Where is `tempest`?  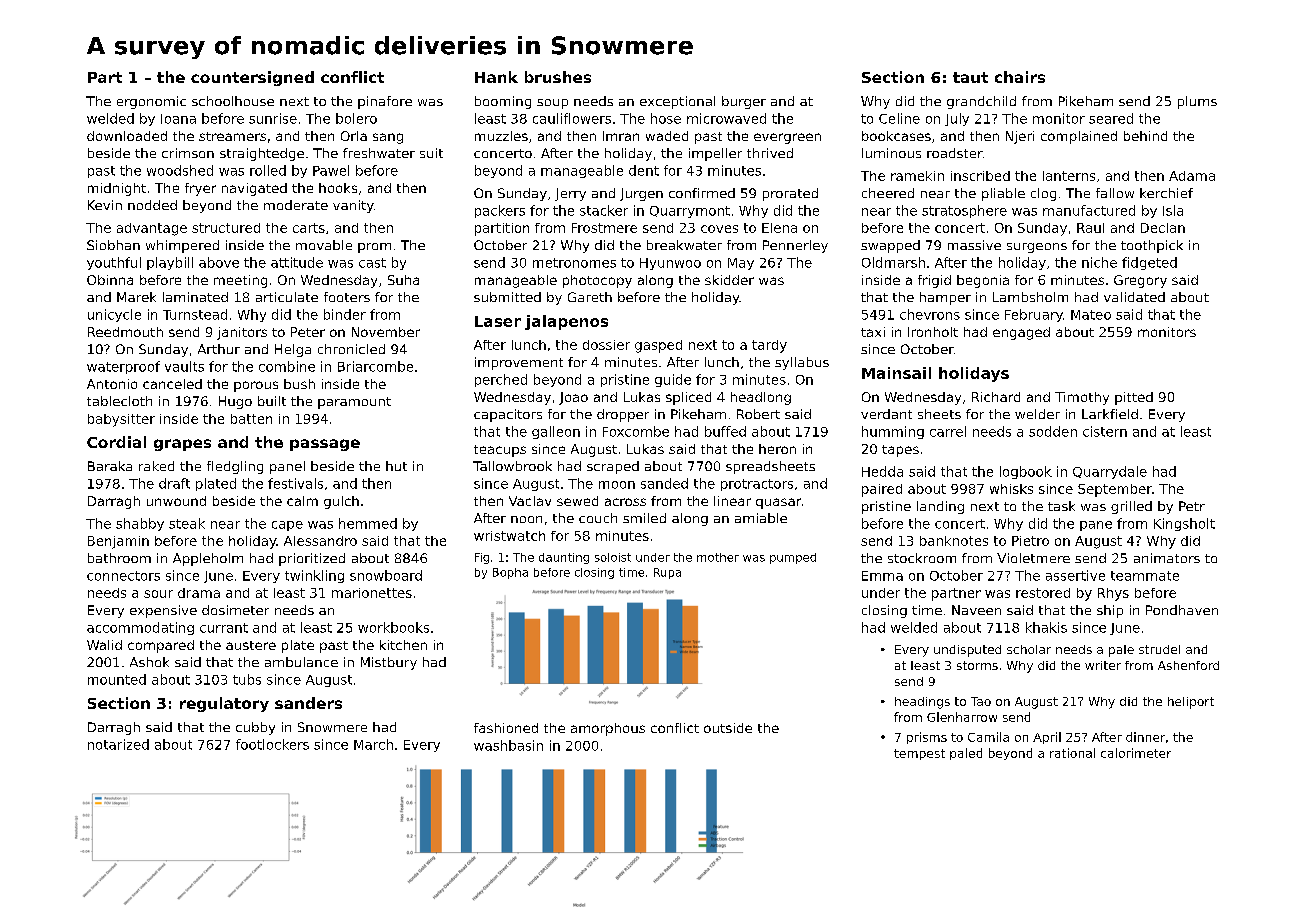
tempest is located at coordinates (919, 754).
